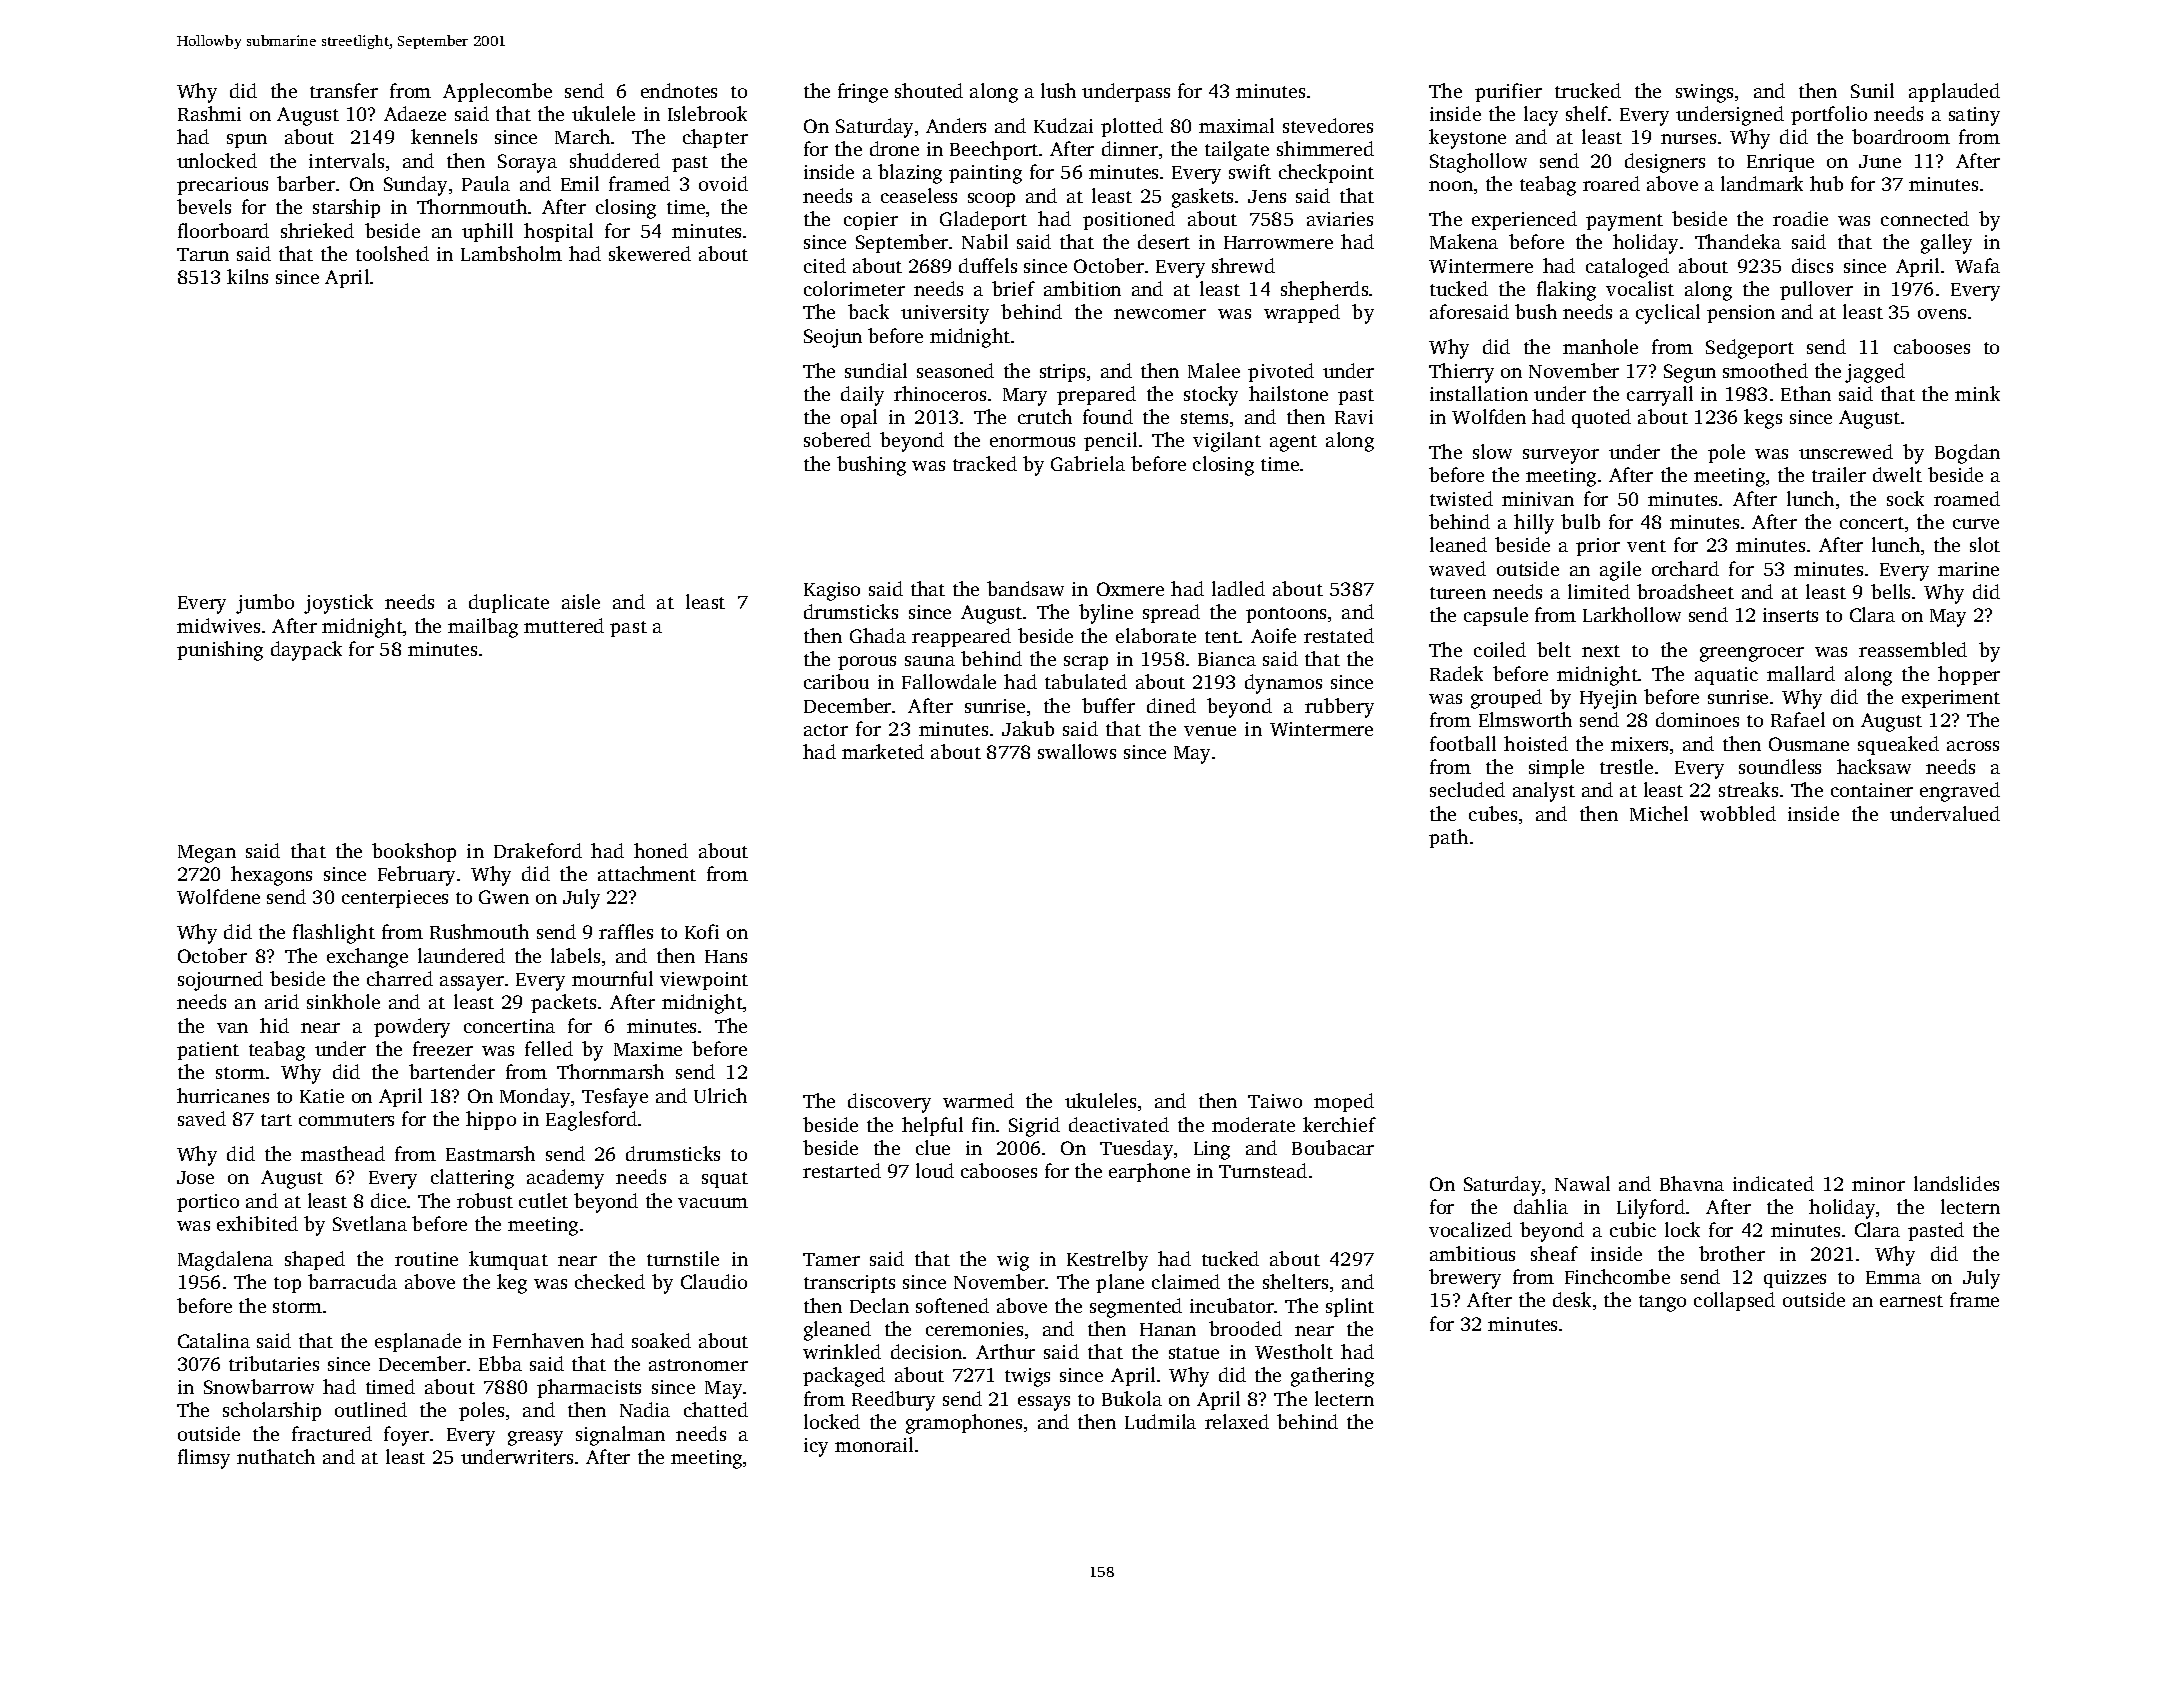  I want to click on jumbo, so click(265, 604).
